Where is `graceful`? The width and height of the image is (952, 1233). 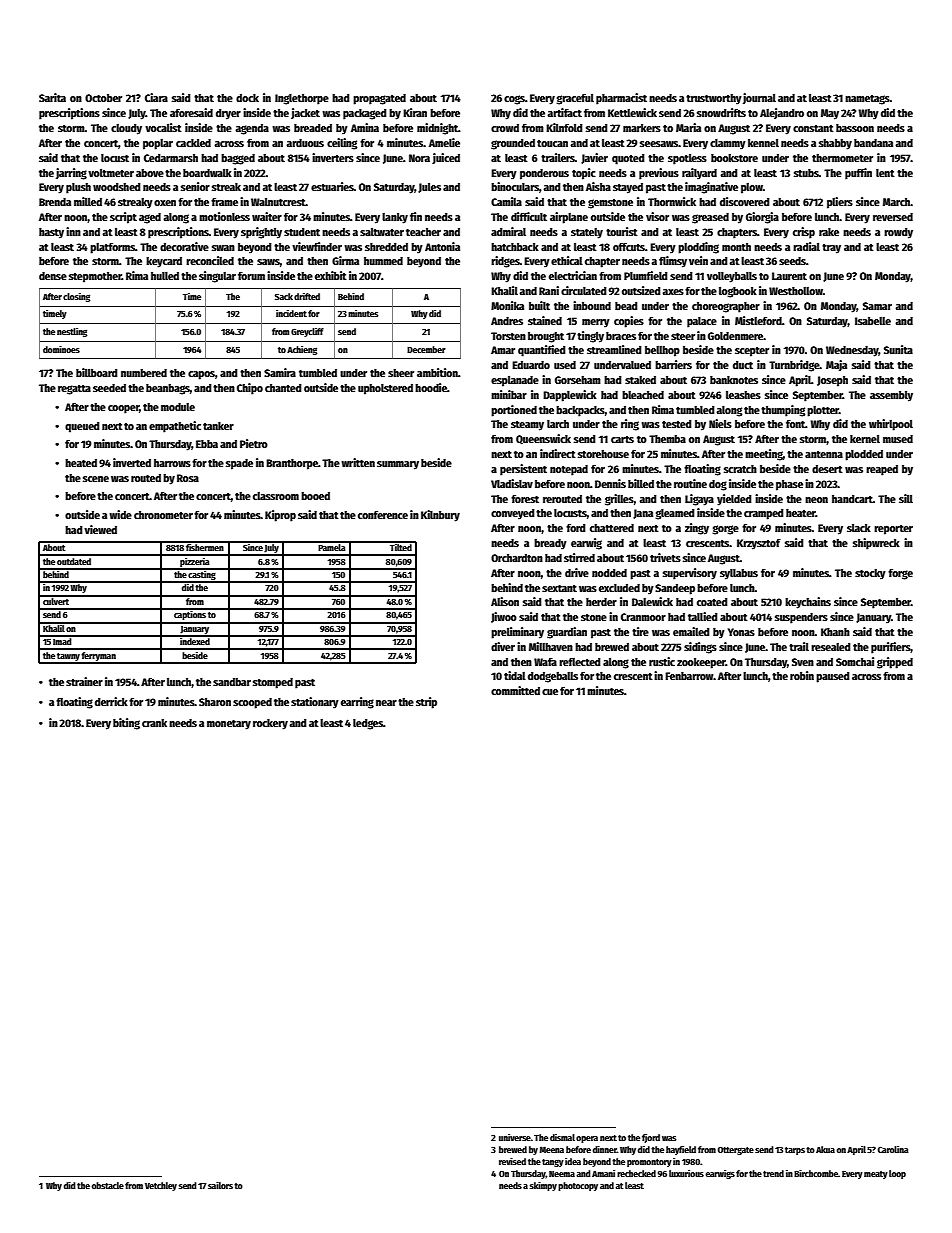
graceful is located at coordinates (575, 99).
